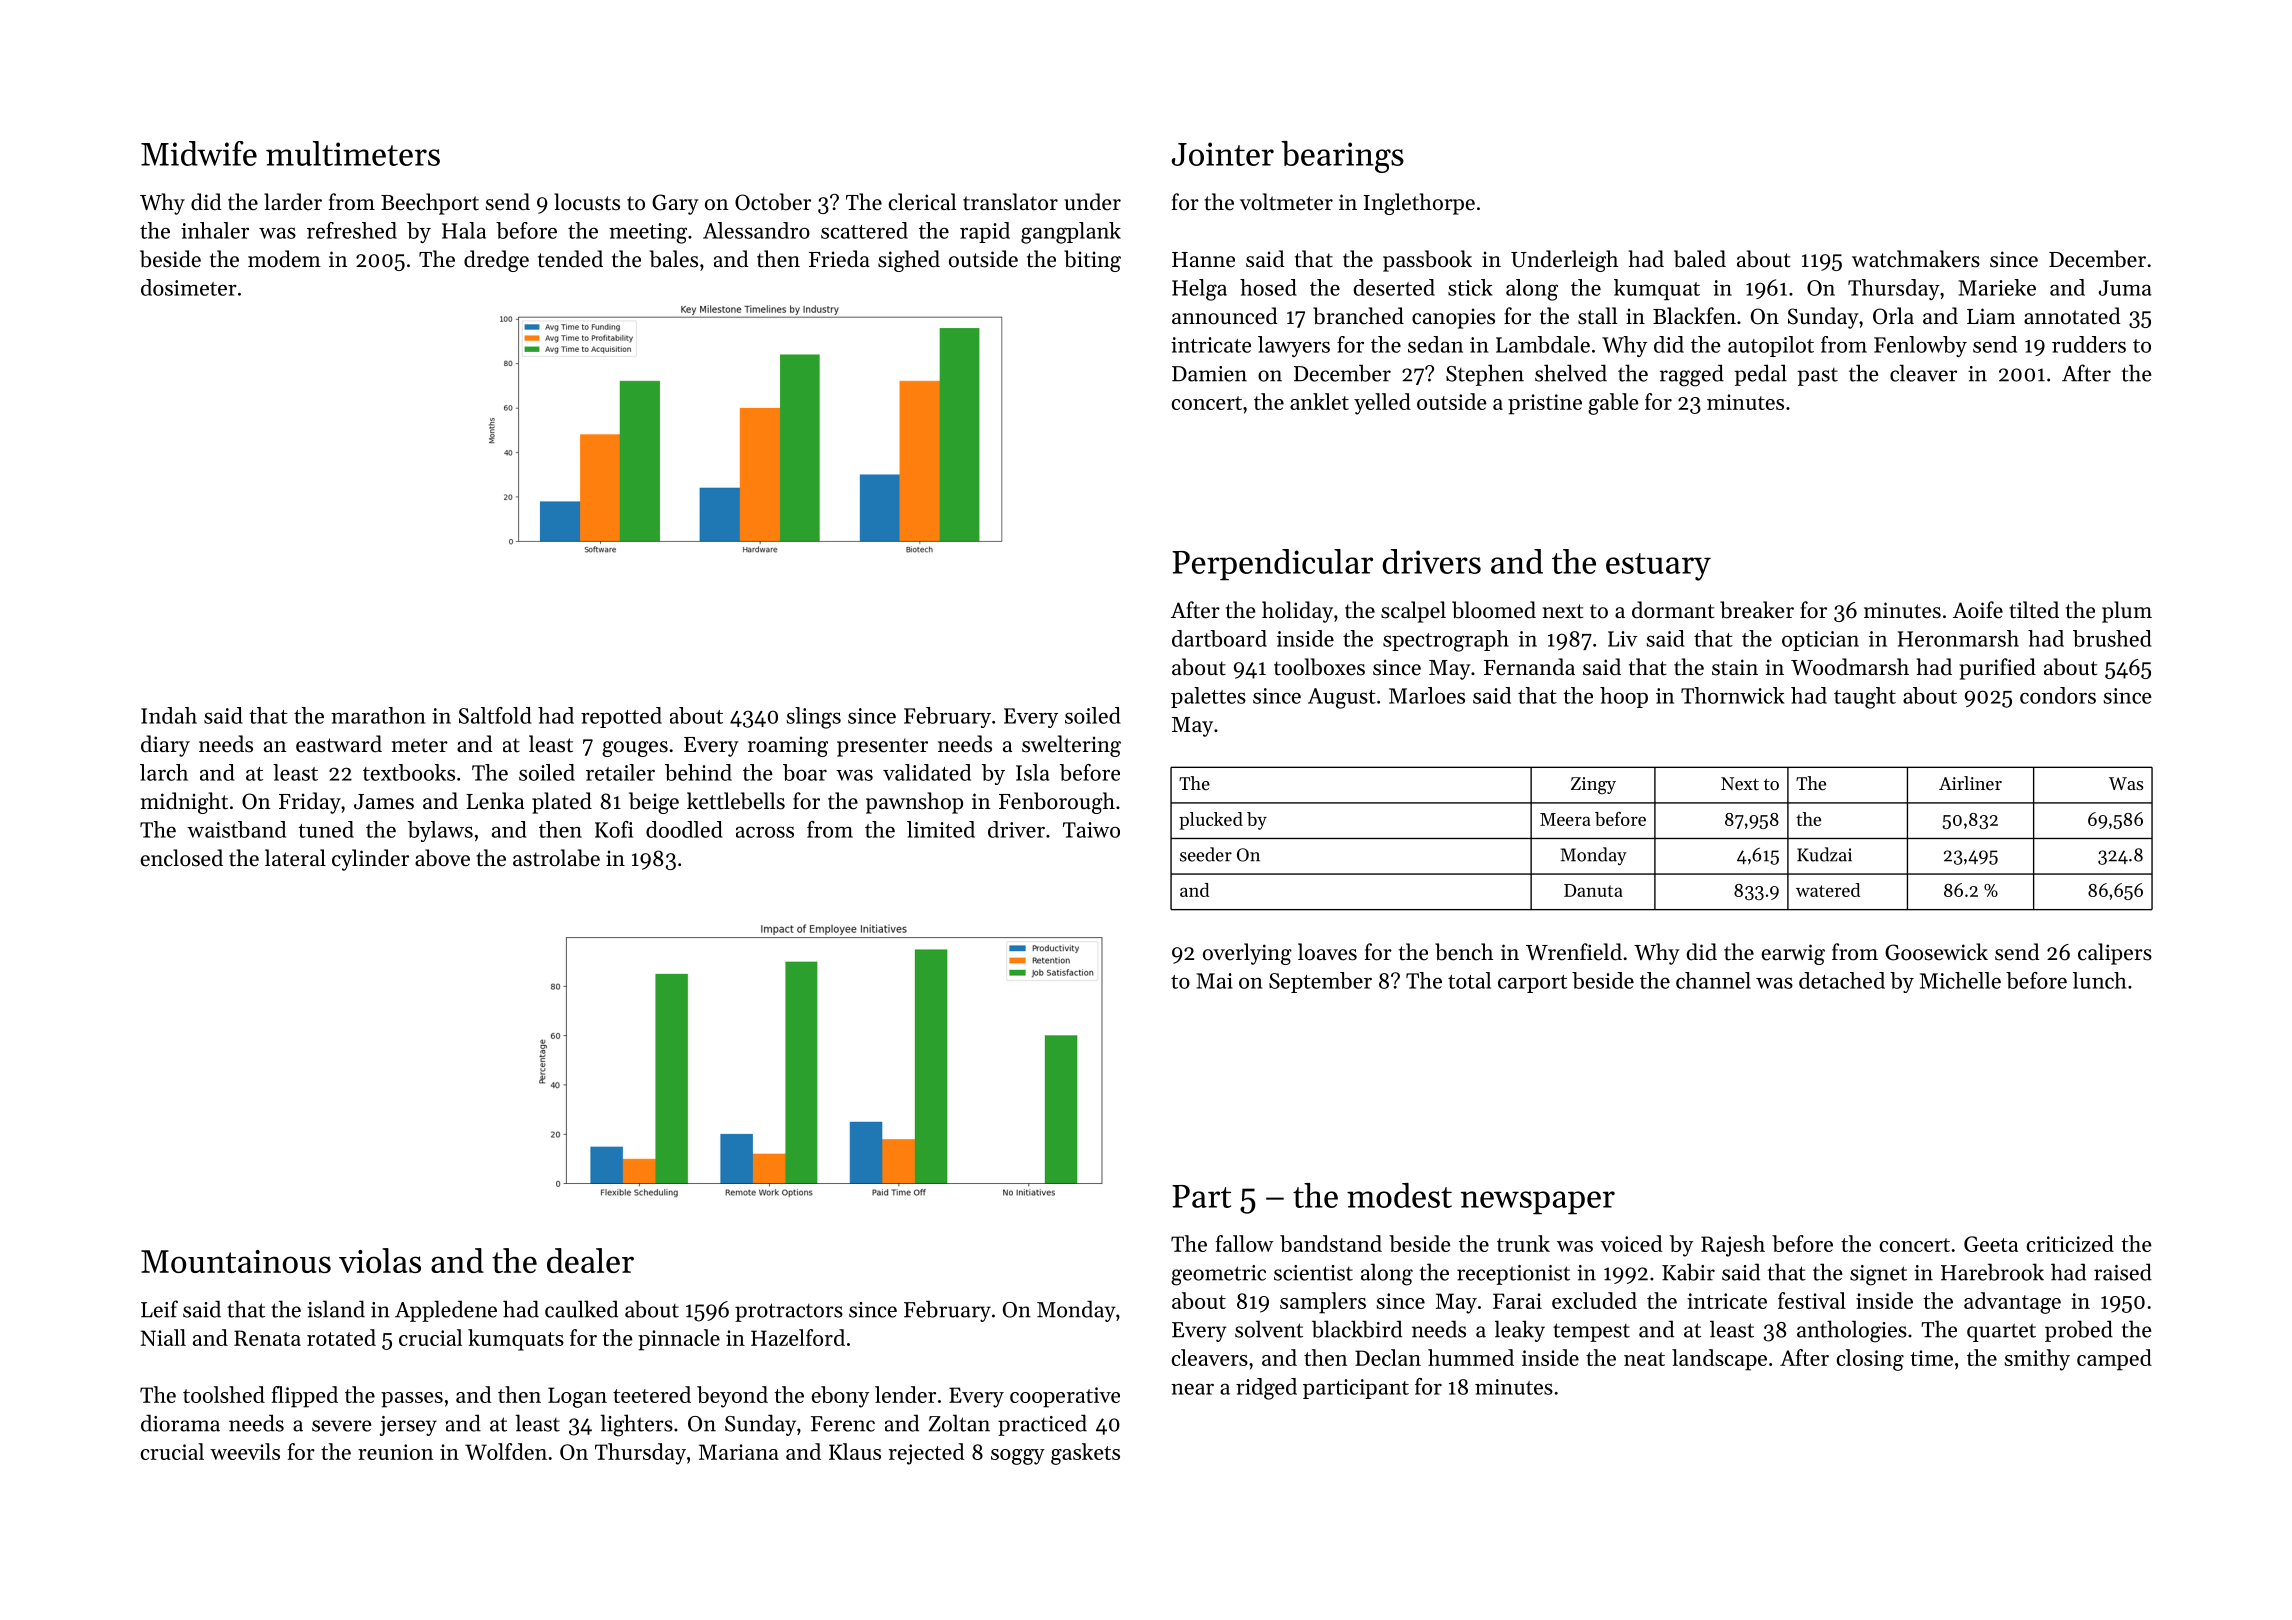  I want to click on modem, so click(284, 259).
